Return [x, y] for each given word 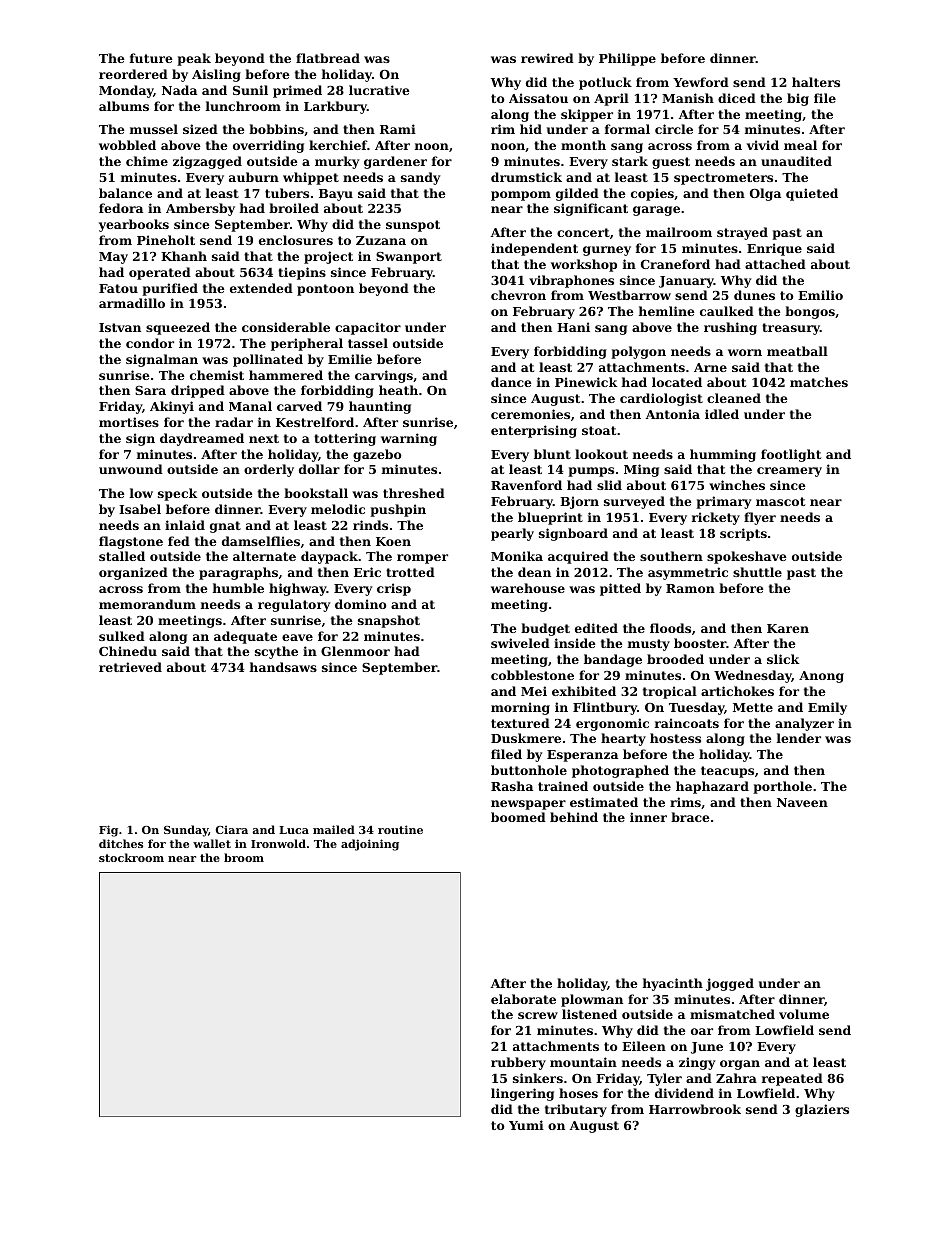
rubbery [518, 1063]
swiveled [520, 643]
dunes [754, 295]
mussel [154, 129]
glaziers [822, 1110]
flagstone [131, 542]
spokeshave [747, 557]
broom [244, 857]
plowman [592, 1000]
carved [299, 406]
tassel [368, 343]
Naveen [802, 802]
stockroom [131, 857]
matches [819, 382]
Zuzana [381, 240]
